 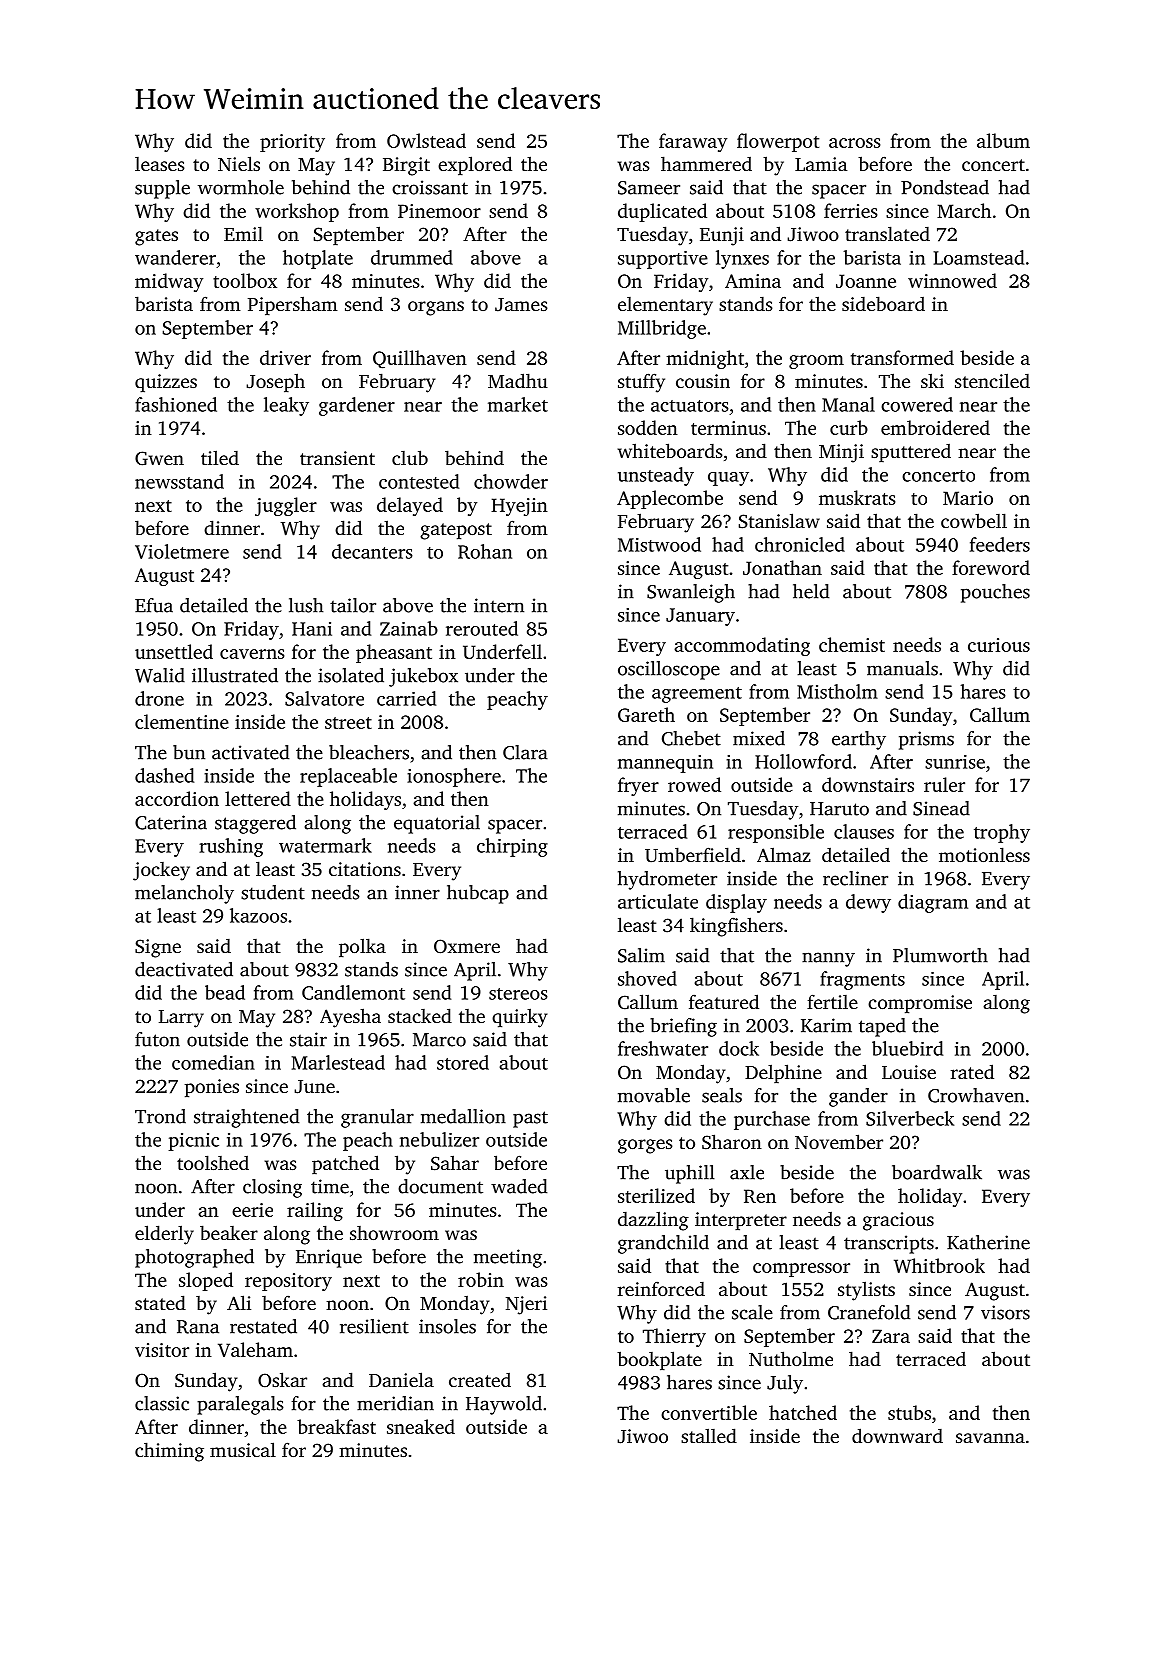 What do you see at coordinates (504, 1405) in the screenshot?
I see `Haywold` at bounding box center [504, 1405].
